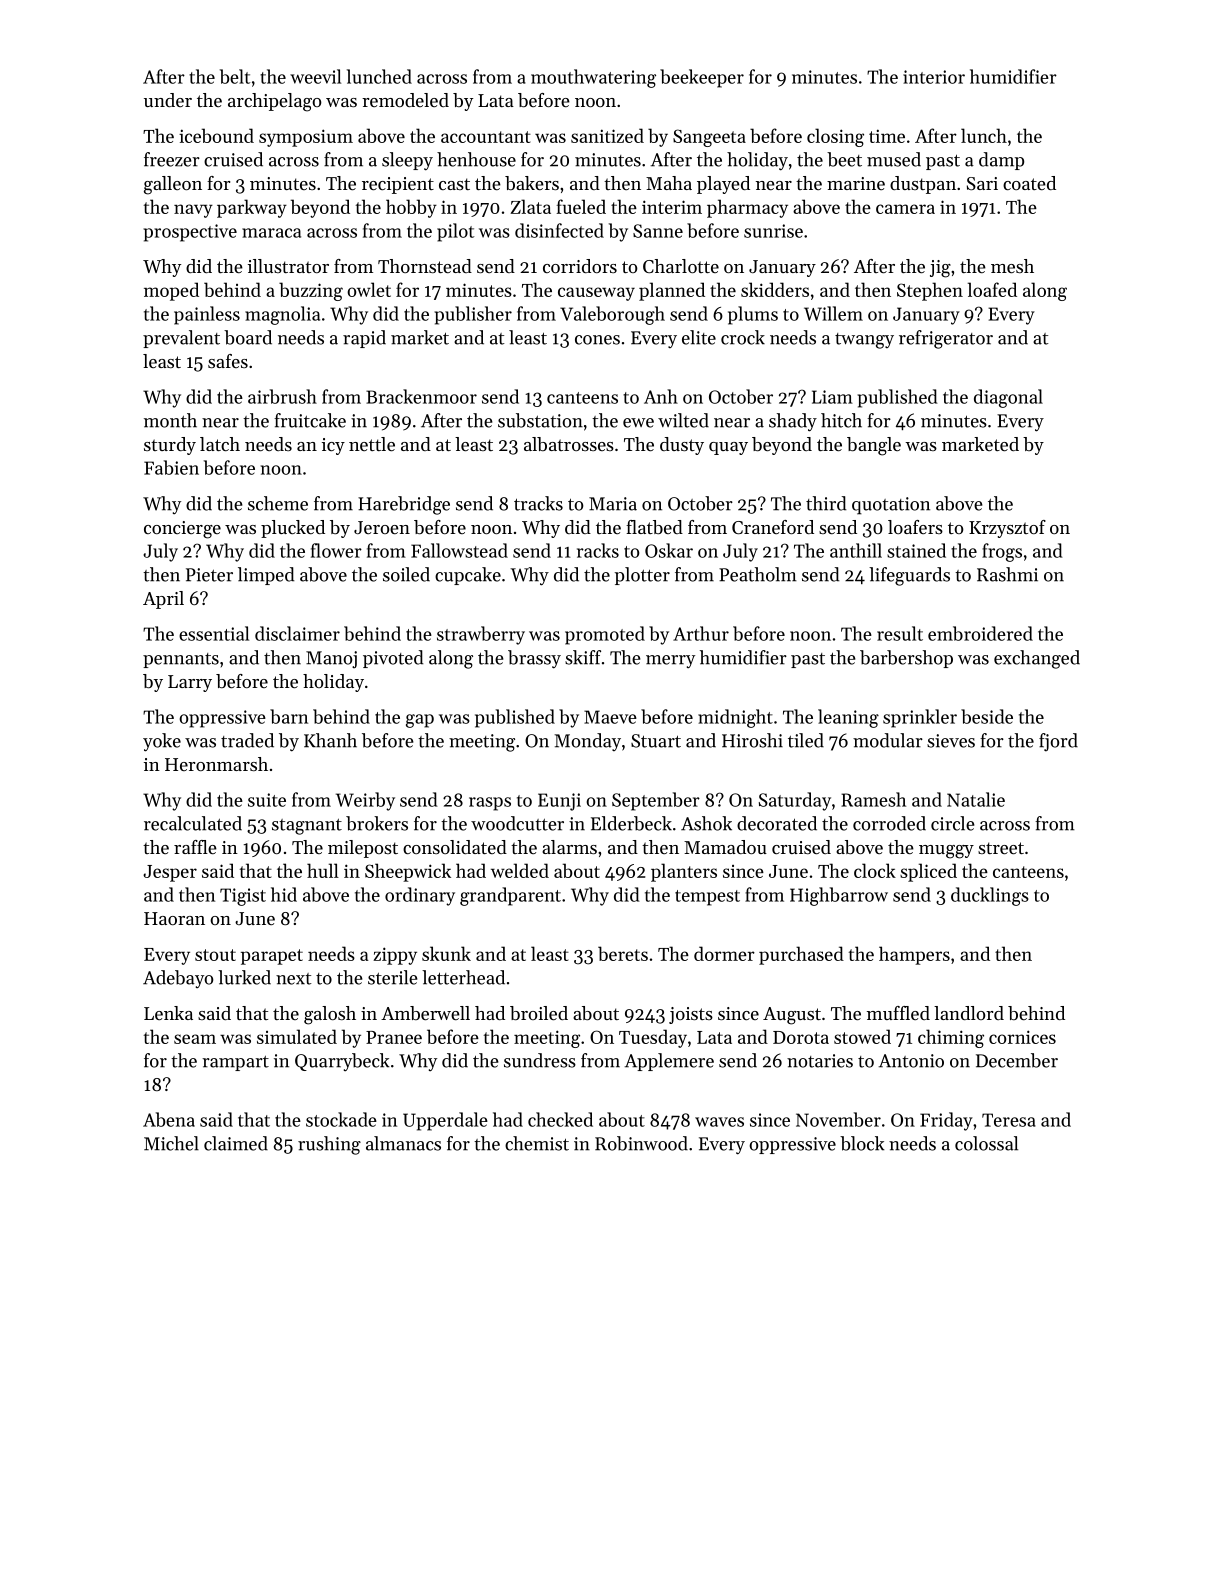 The width and height of the document is (1225, 1586). What do you see at coordinates (539, 1013) in the document?
I see `broiled` at bounding box center [539, 1013].
